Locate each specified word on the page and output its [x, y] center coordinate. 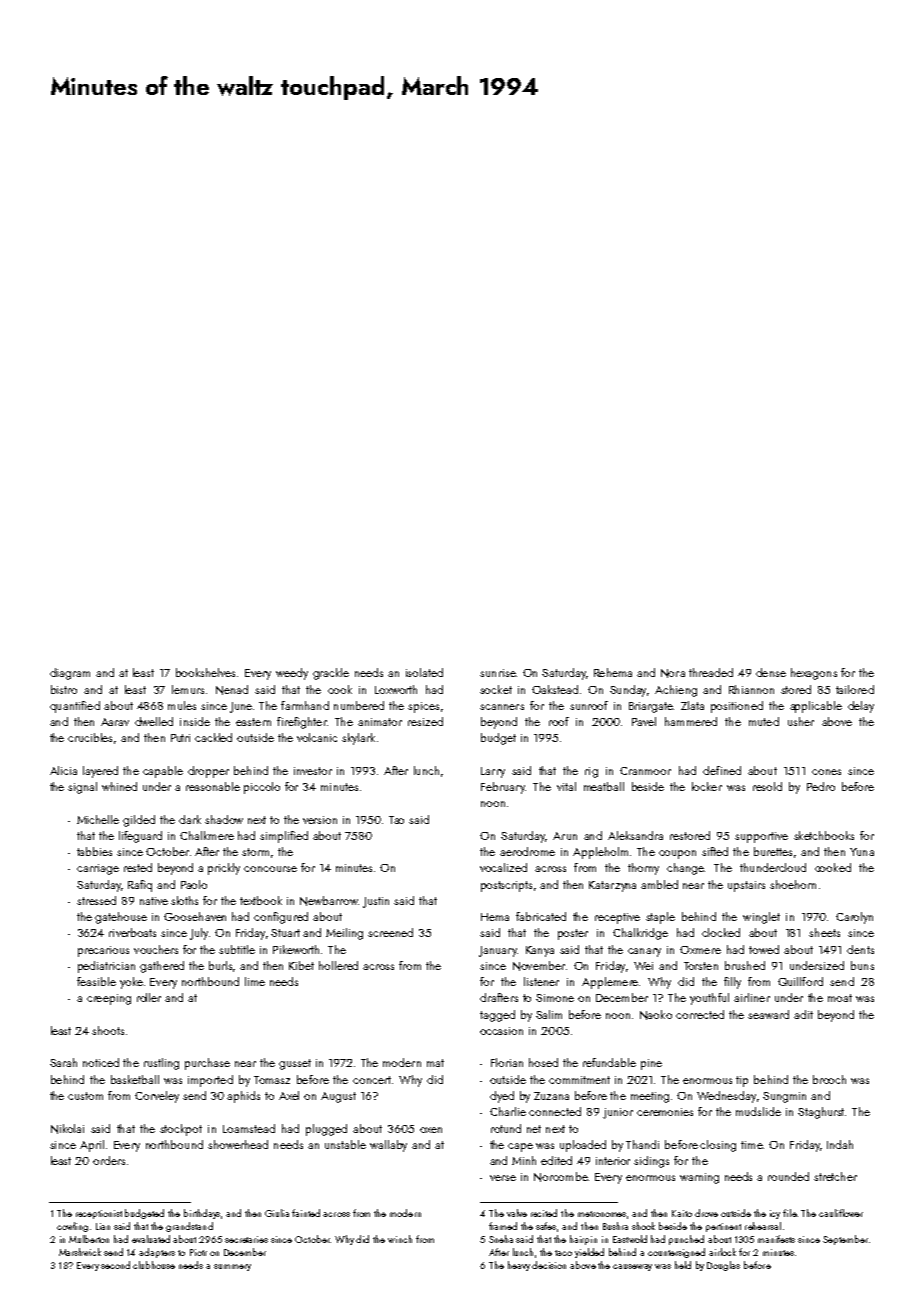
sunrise [498, 673]
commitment [579, 1080]
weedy [292, 674]
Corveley [157, 1097]
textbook [261, 900]
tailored [855, 689]
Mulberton [89, 1239]
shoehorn [793, 884]
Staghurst [822, 1113]
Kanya [540, 951]
